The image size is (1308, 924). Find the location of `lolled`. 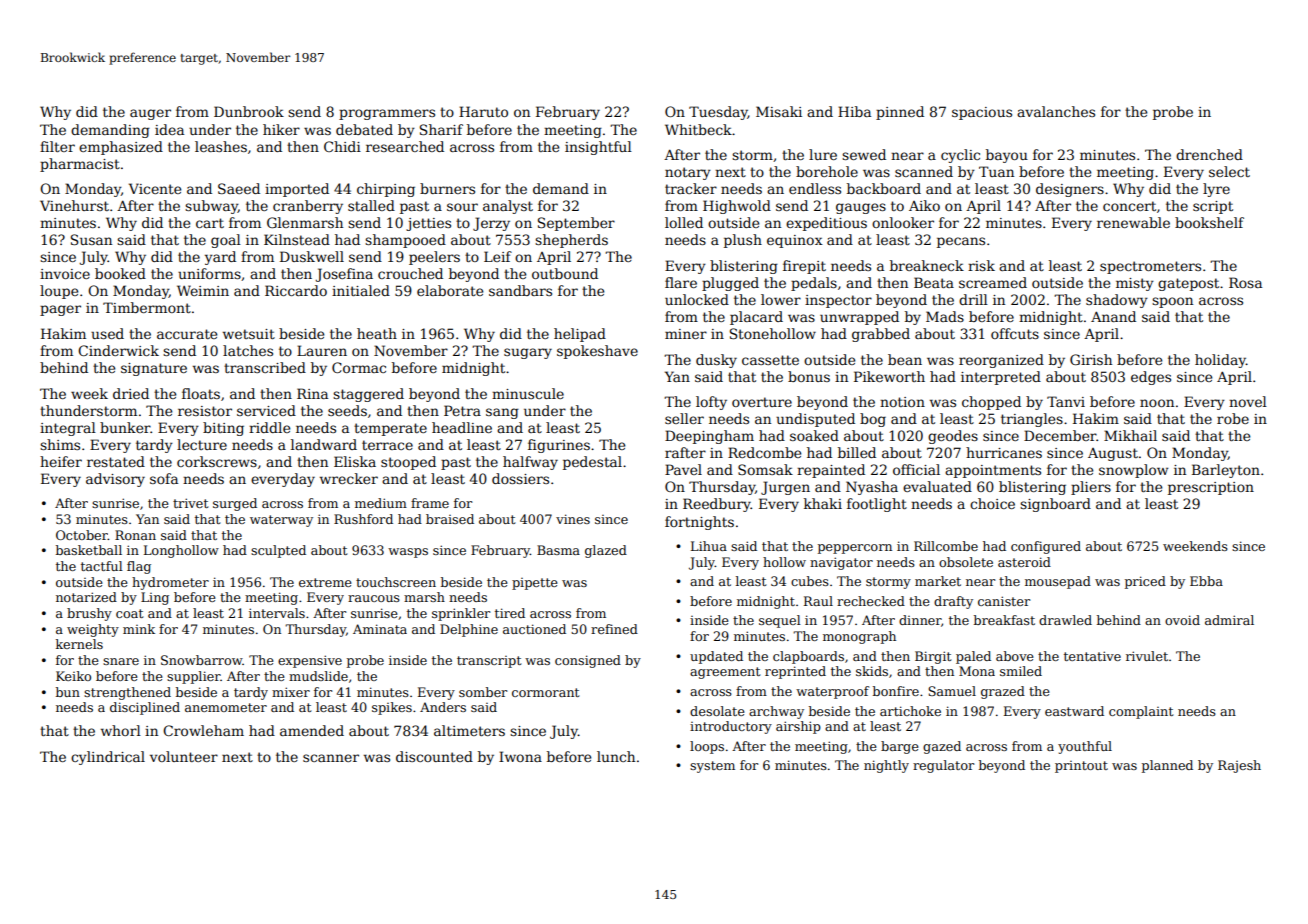

lolled is located at coordinates (684, 222).
